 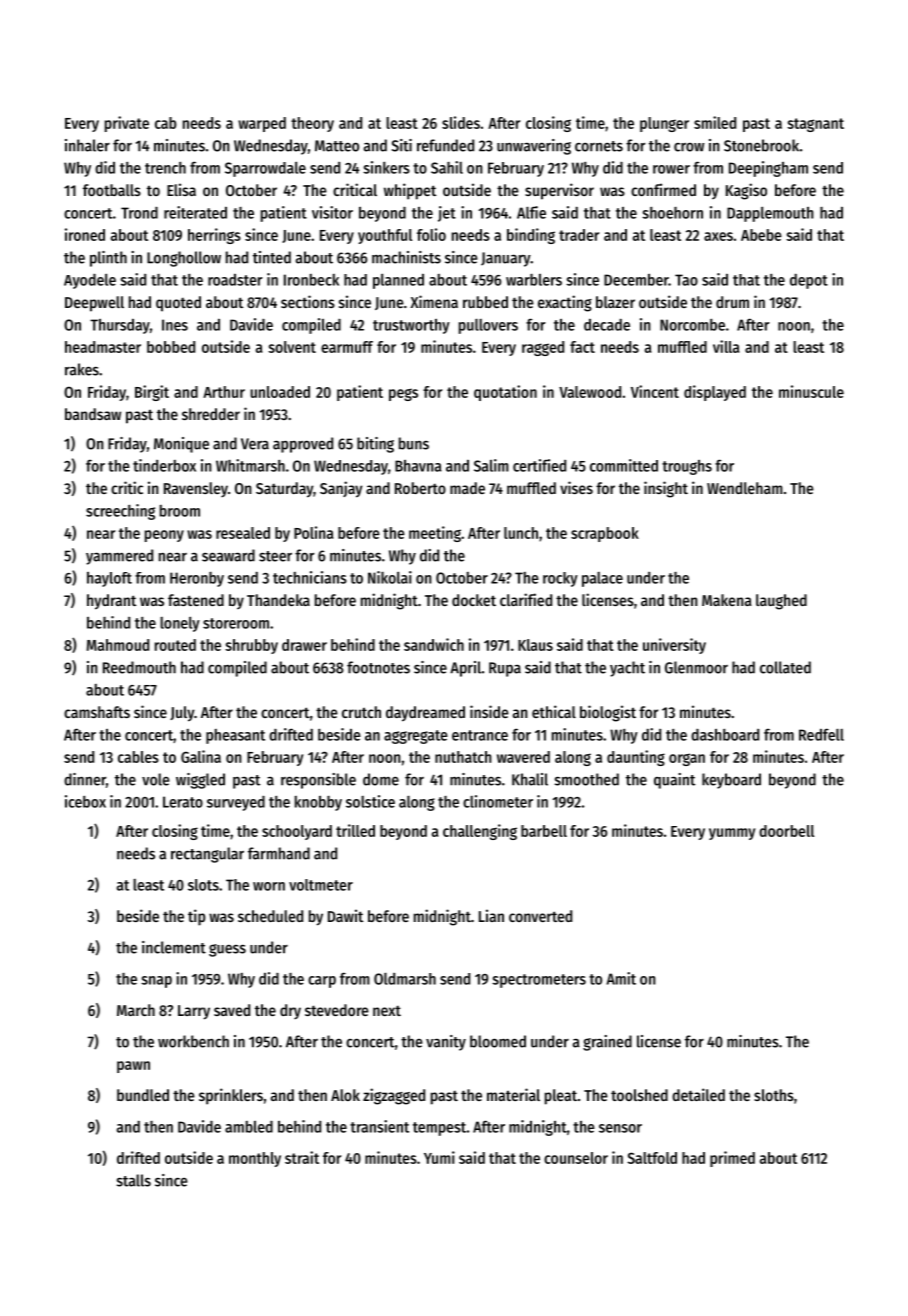 What do you see at coordinates (278, 600) in the image?
I see `Thandeka` at bounding box center [278, 600].
